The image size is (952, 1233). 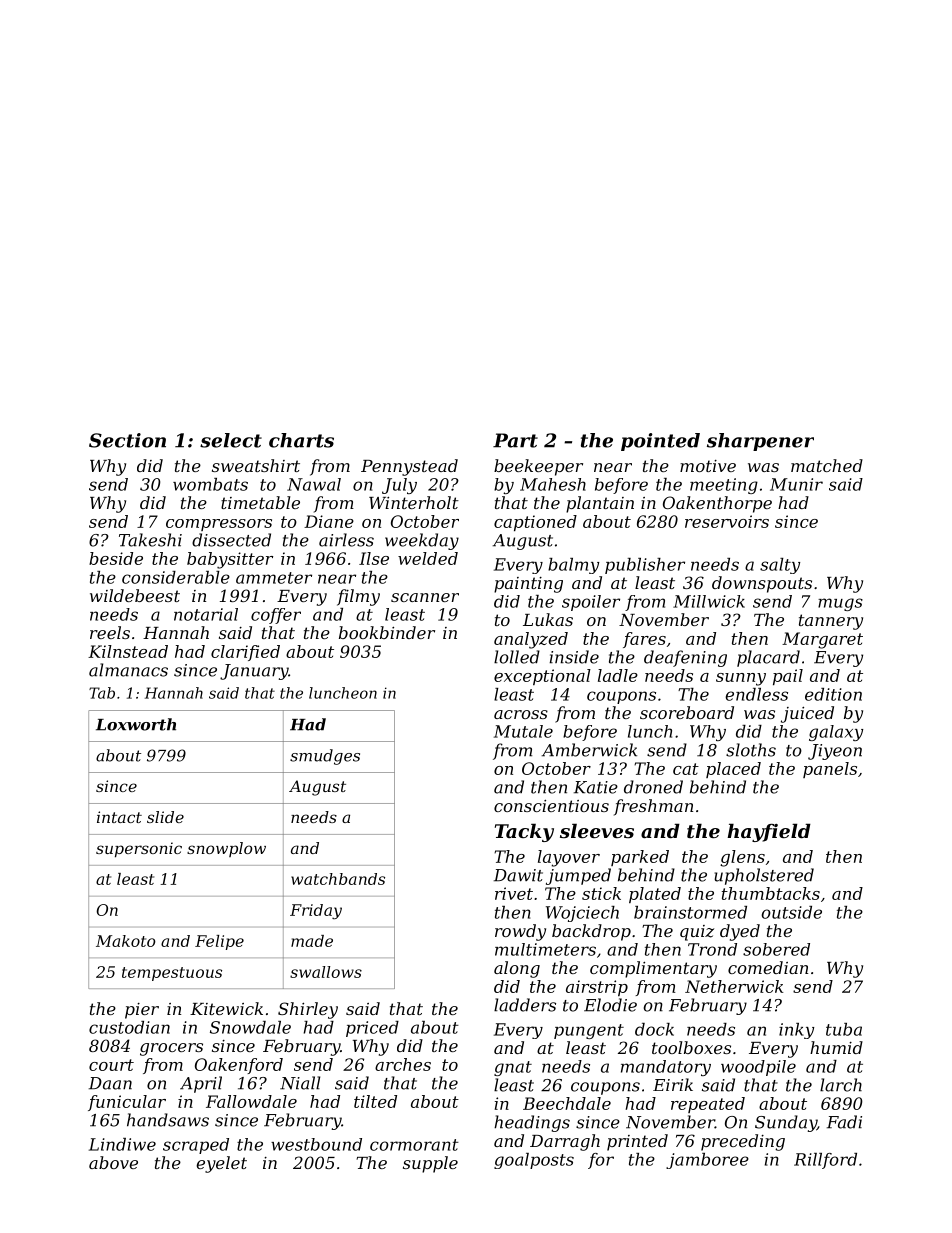 I want to click on outside, so click(x=791, y=912).
